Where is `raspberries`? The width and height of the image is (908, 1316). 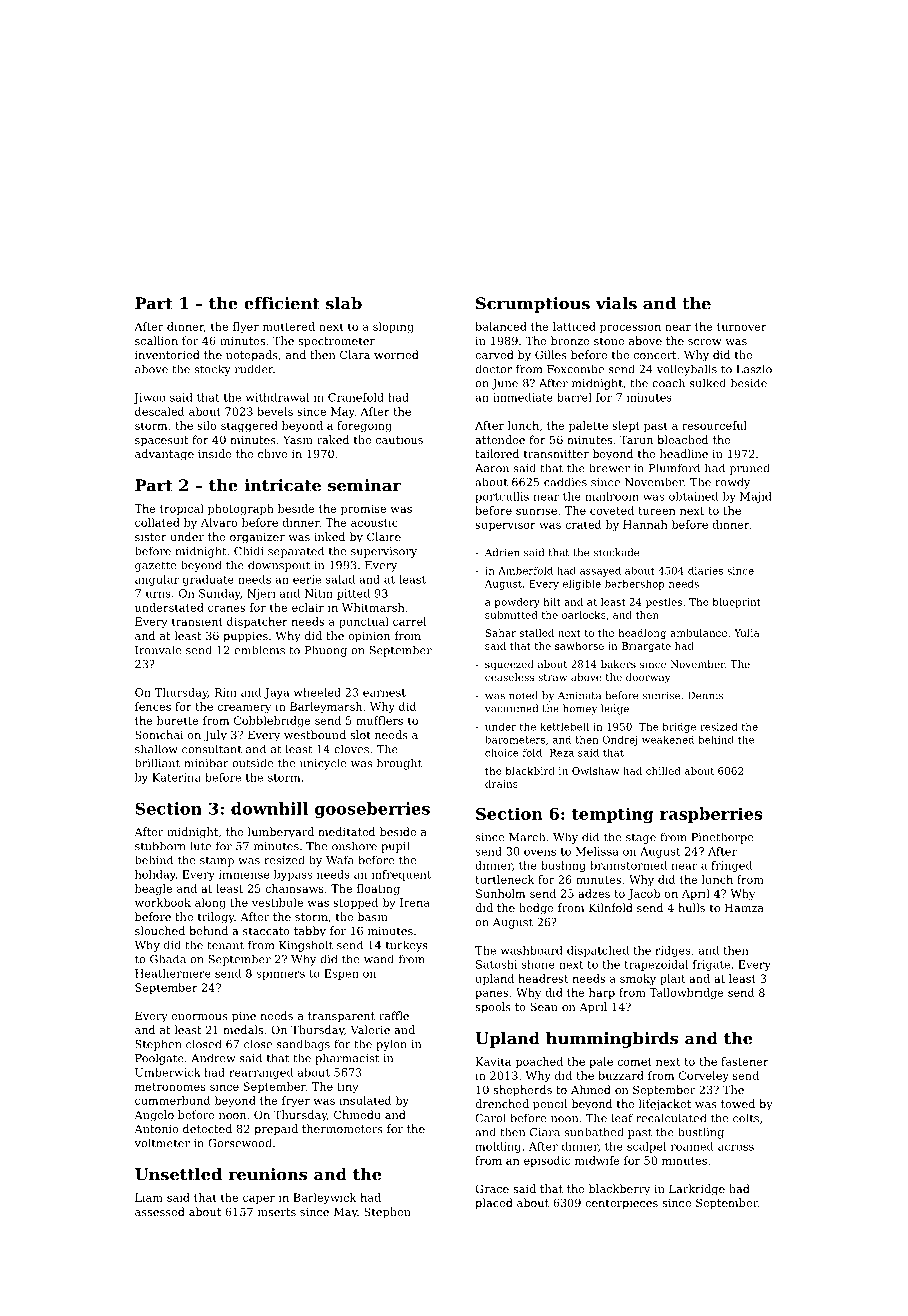 raspberries is located at coordinates (711, 815).
